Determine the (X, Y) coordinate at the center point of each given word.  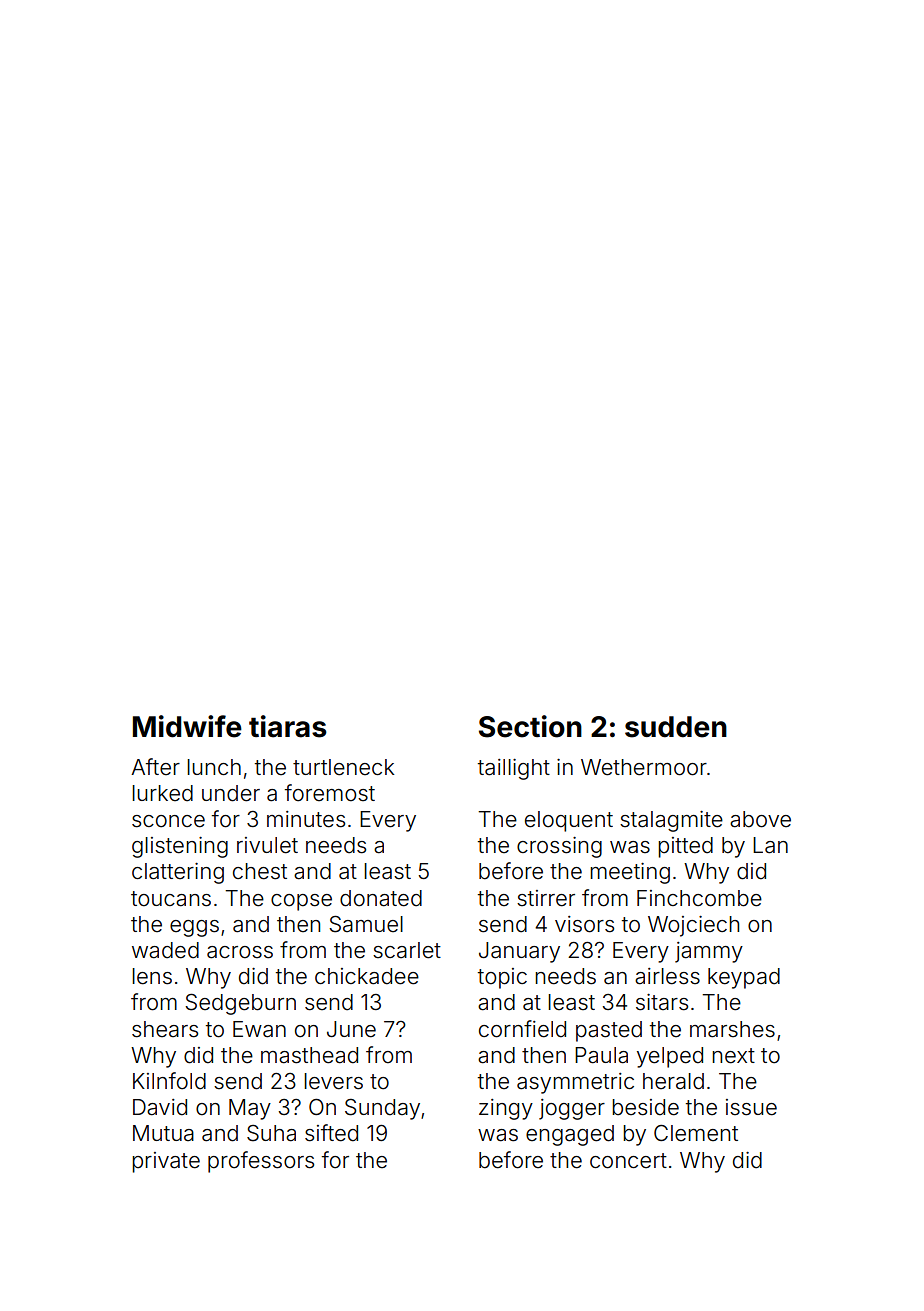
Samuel (366, 924)
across (240, 952)
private (166, 1162)
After (155, 767)
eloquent (569, 821)
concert (628, 1161)
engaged (570, 1135)
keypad (744, 978)
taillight (514, 769)
